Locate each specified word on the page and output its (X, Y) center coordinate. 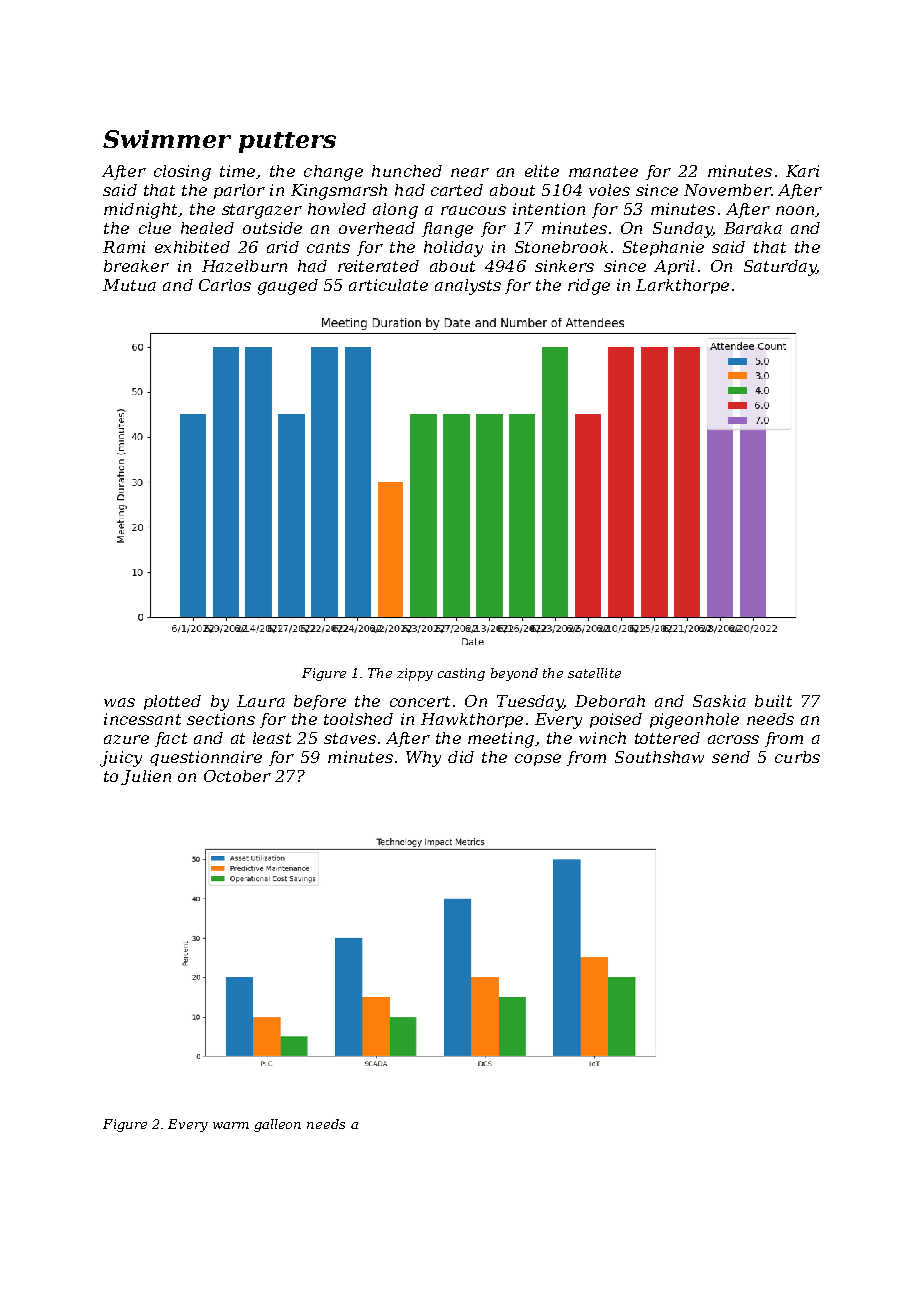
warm (231, 1125)
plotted (172, 702)
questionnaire (206, 758)
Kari (802, 171)
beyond (514, 674)
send (731, 757)
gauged (288, 287)
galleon (277, 1125)
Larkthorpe (682, 286)
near (470, 172)
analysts (468, 287)
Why (423, 759)
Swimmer (167, 139)
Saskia (719, 701)
